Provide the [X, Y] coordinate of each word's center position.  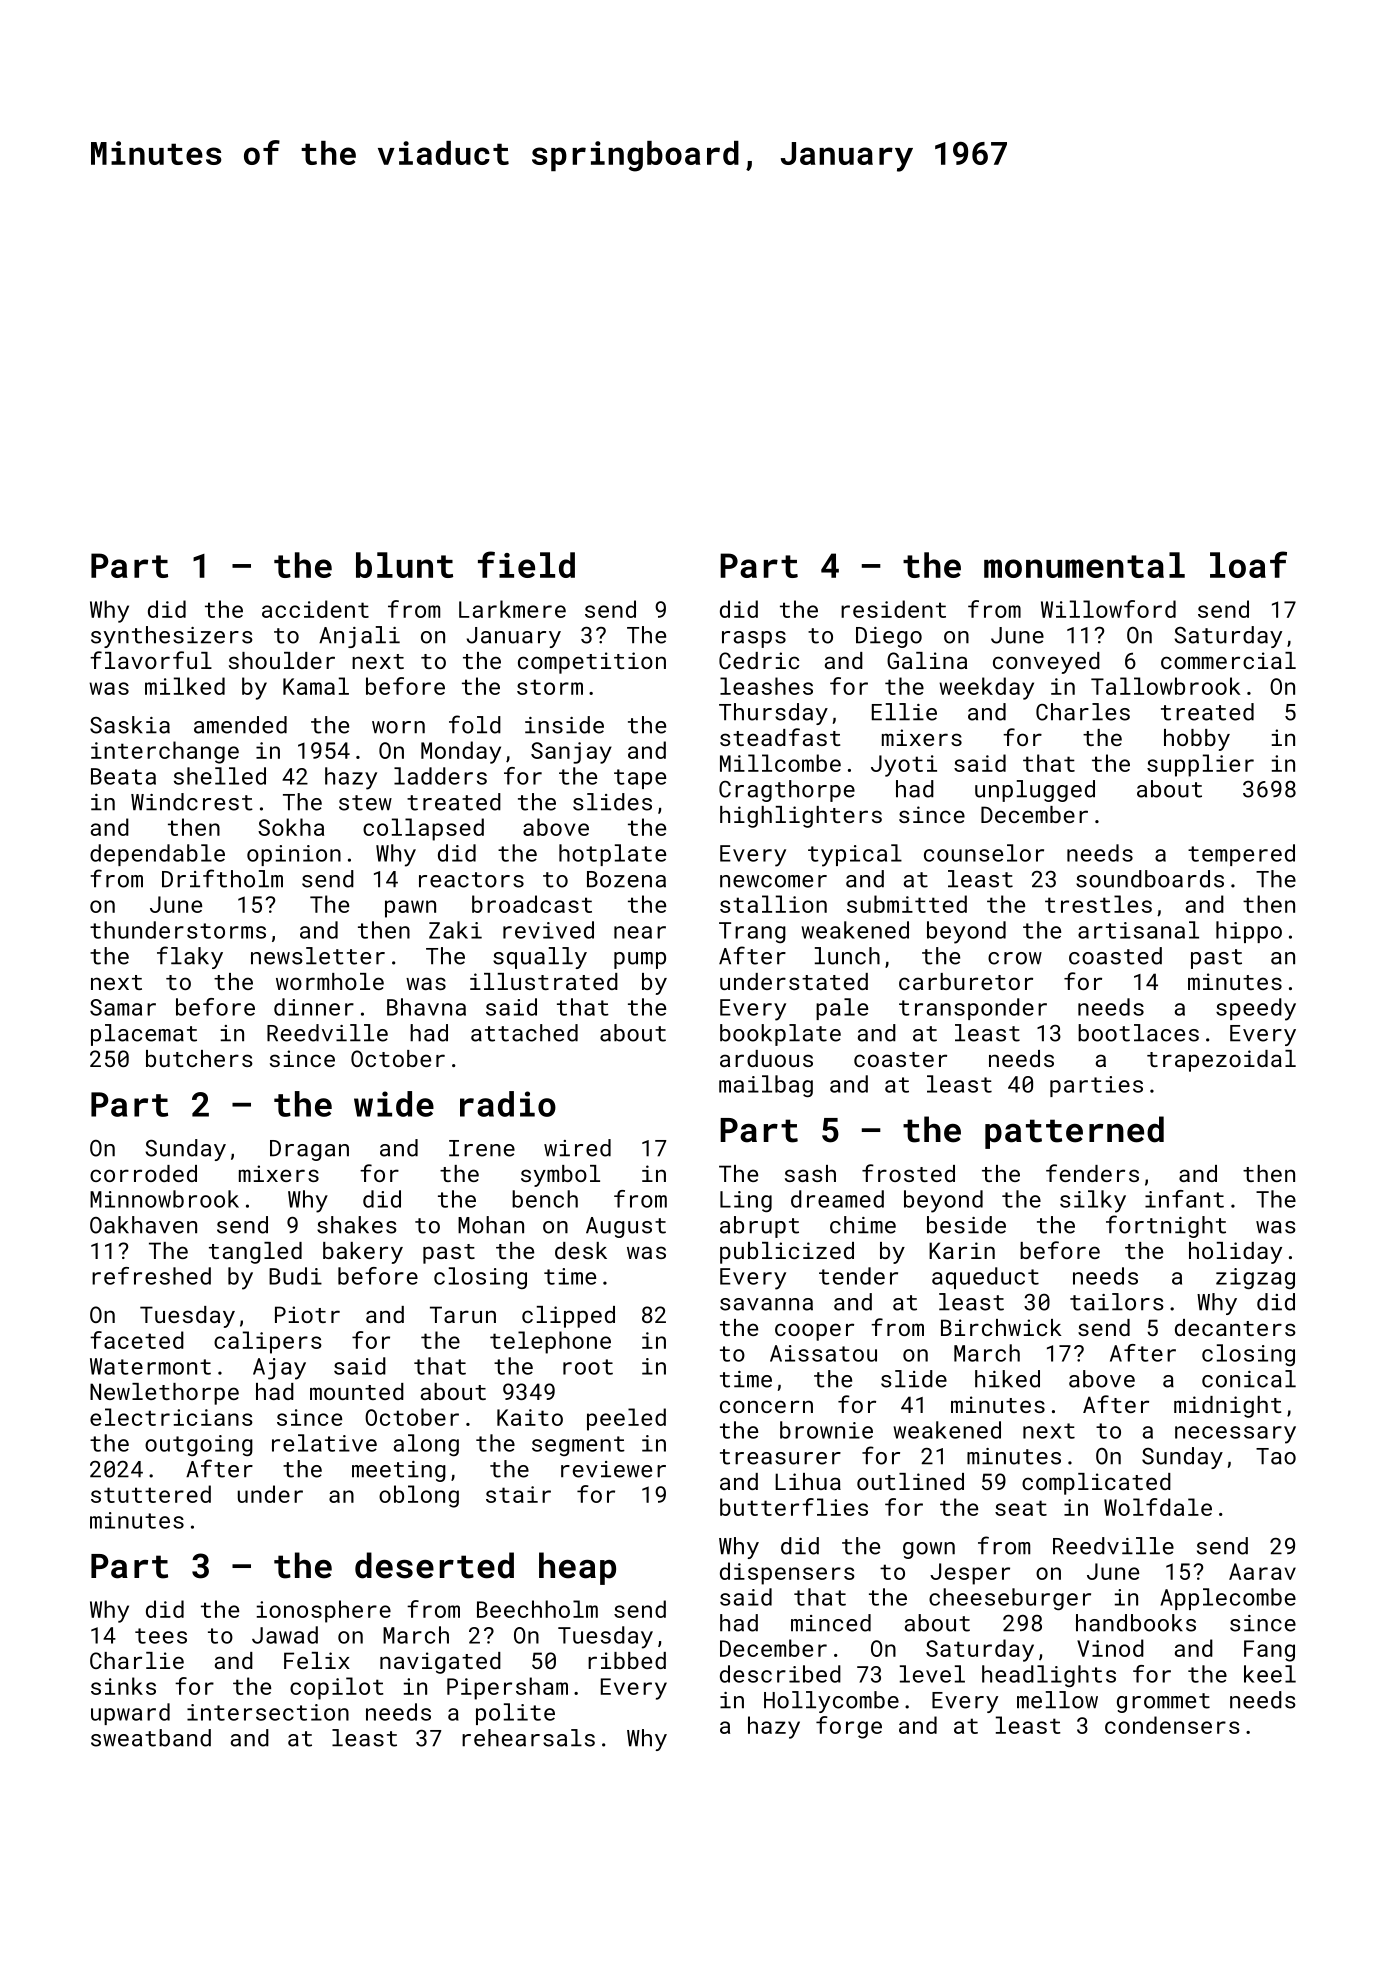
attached [524, 1033]
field [526, 564]
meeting [399, 1471]
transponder [973, 1009]
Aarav [1262, 1571]
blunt [404, 565]
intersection [268, 1712]
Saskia [130, 725]
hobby [1197, 740]
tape [640, 779]
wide [394, 1104]
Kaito [530, 1417]
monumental [1084, 565]
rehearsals [528, 1738]
